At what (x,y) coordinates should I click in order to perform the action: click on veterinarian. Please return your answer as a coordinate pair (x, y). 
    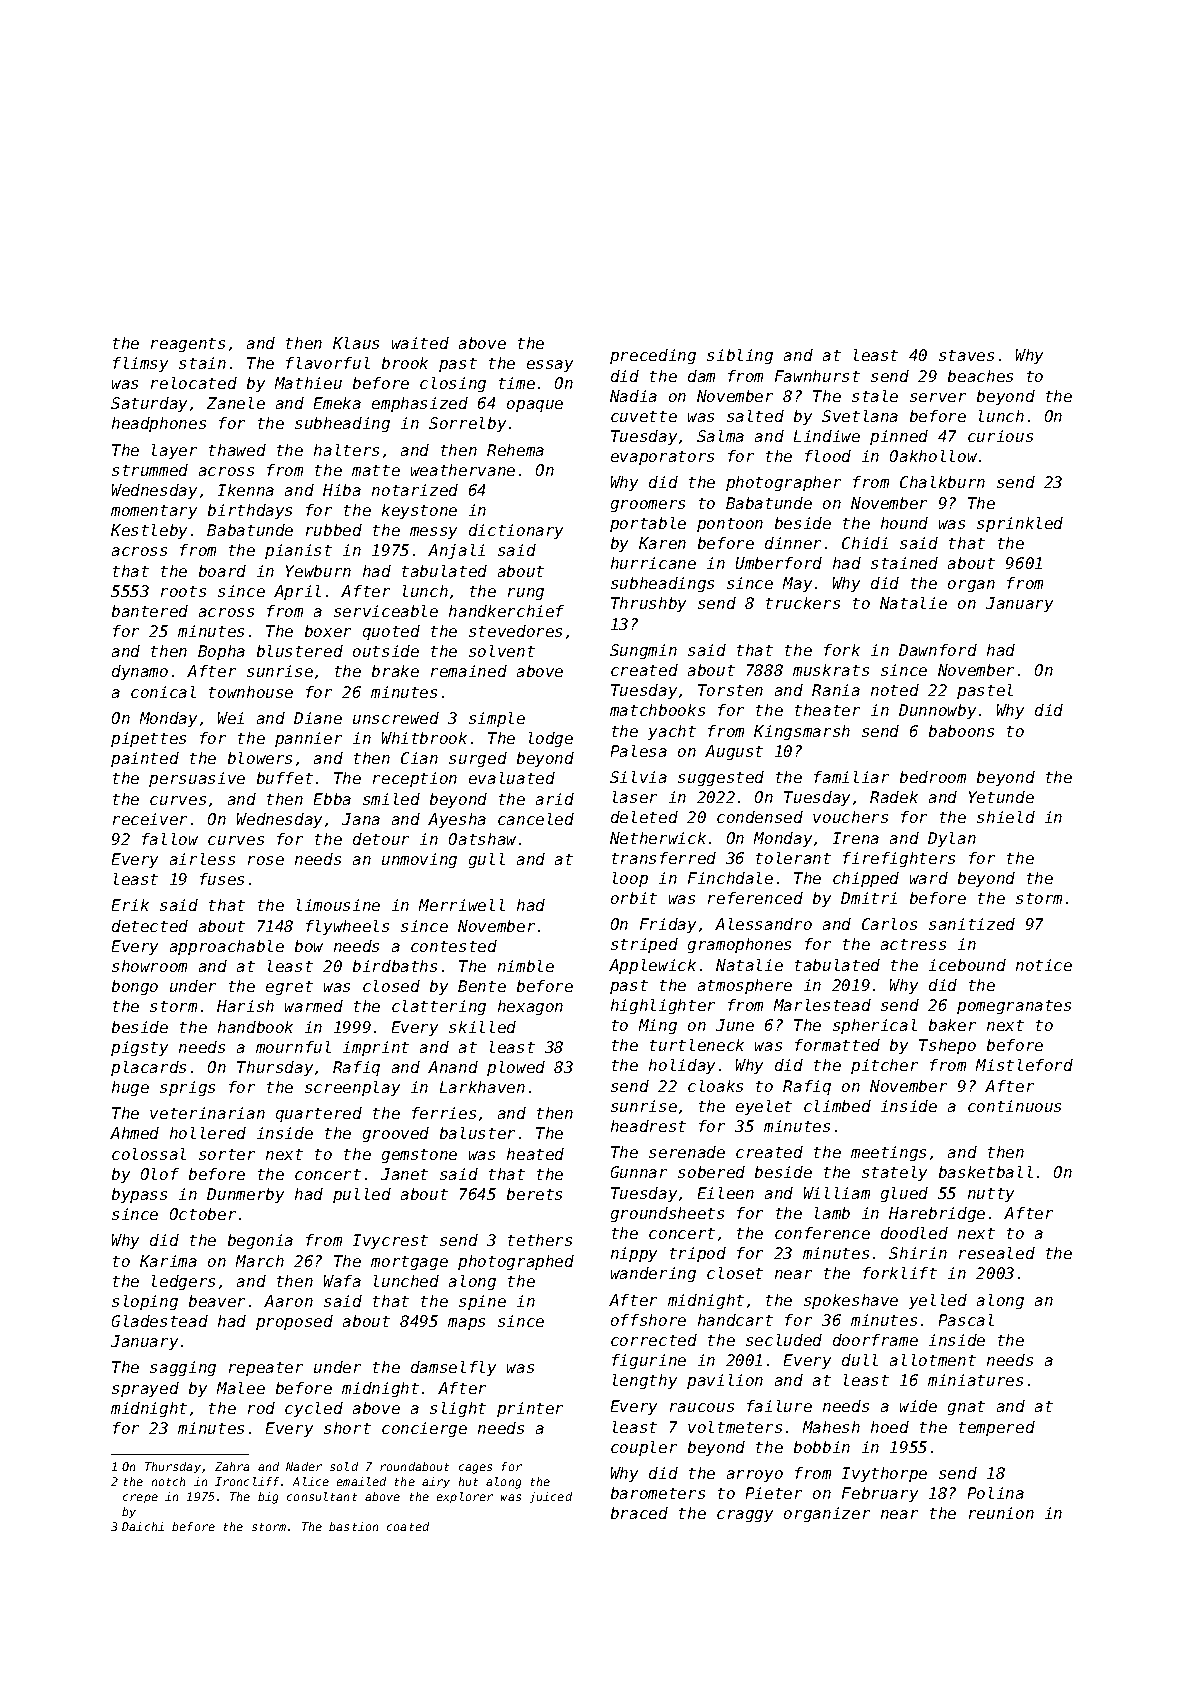
    Looking at the image, I should click on (207, 1113).
